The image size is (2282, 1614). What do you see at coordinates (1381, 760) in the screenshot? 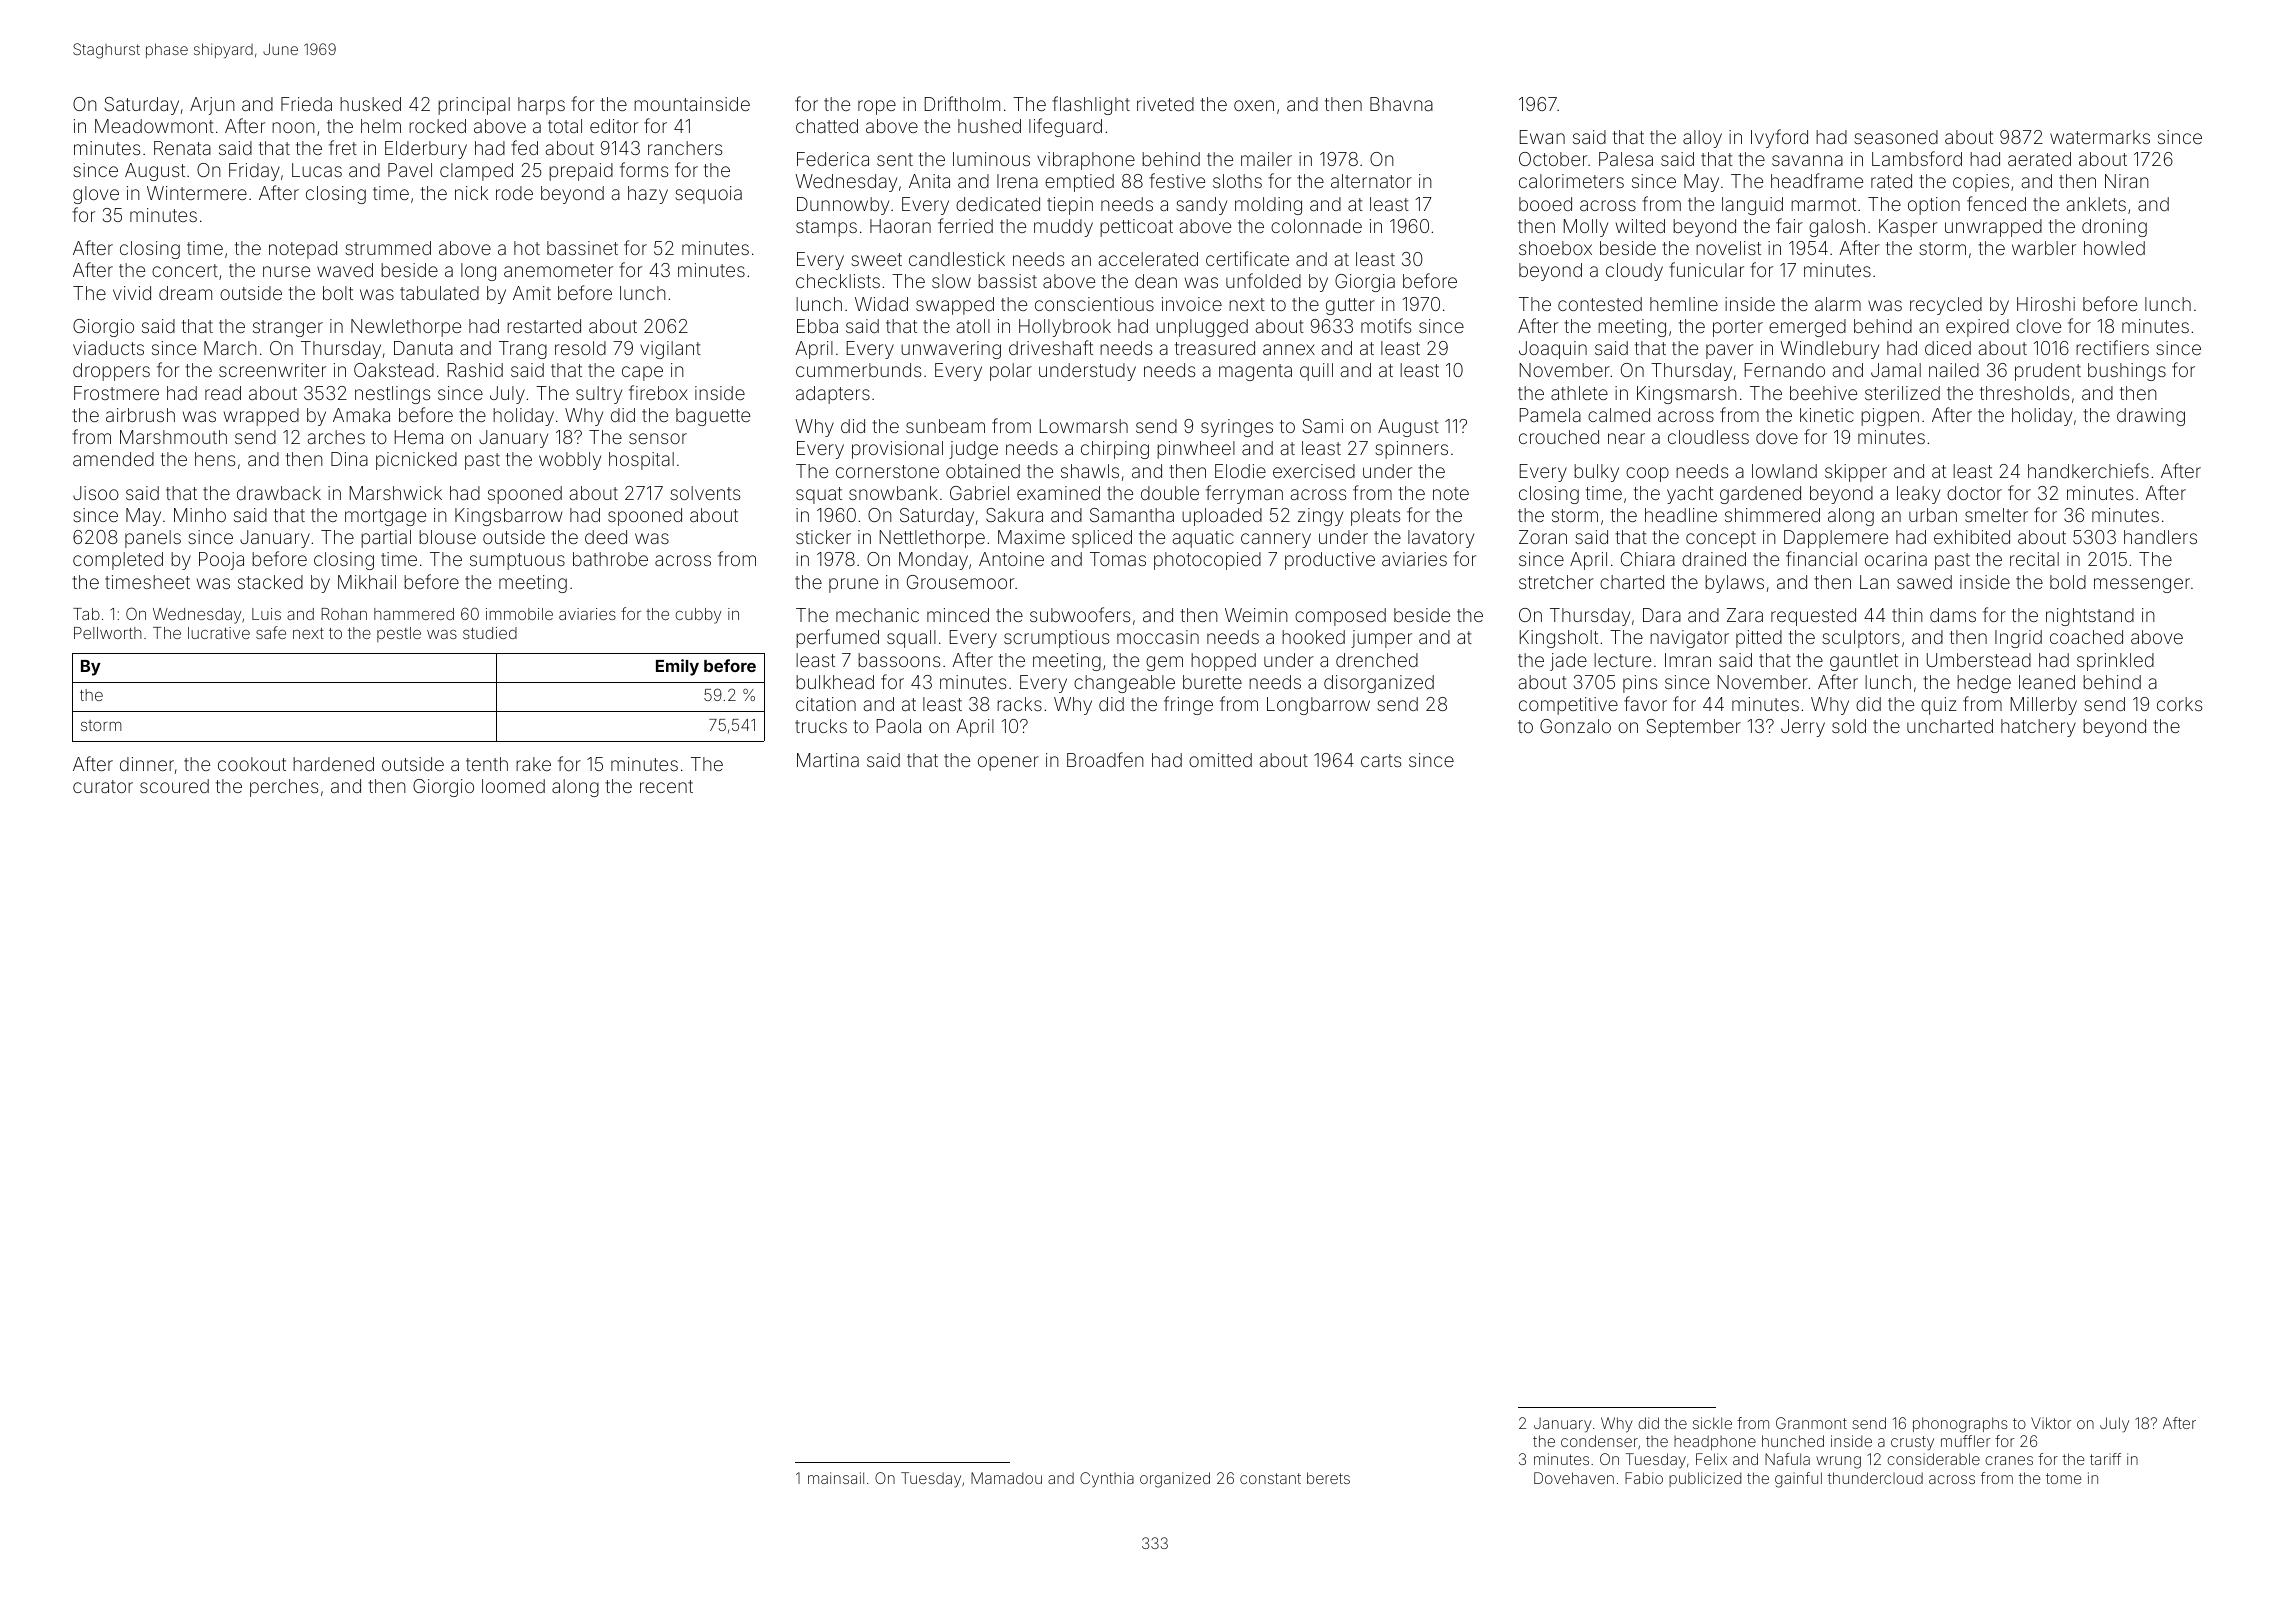
I see `carts` at bounding box center [1381, 760].
